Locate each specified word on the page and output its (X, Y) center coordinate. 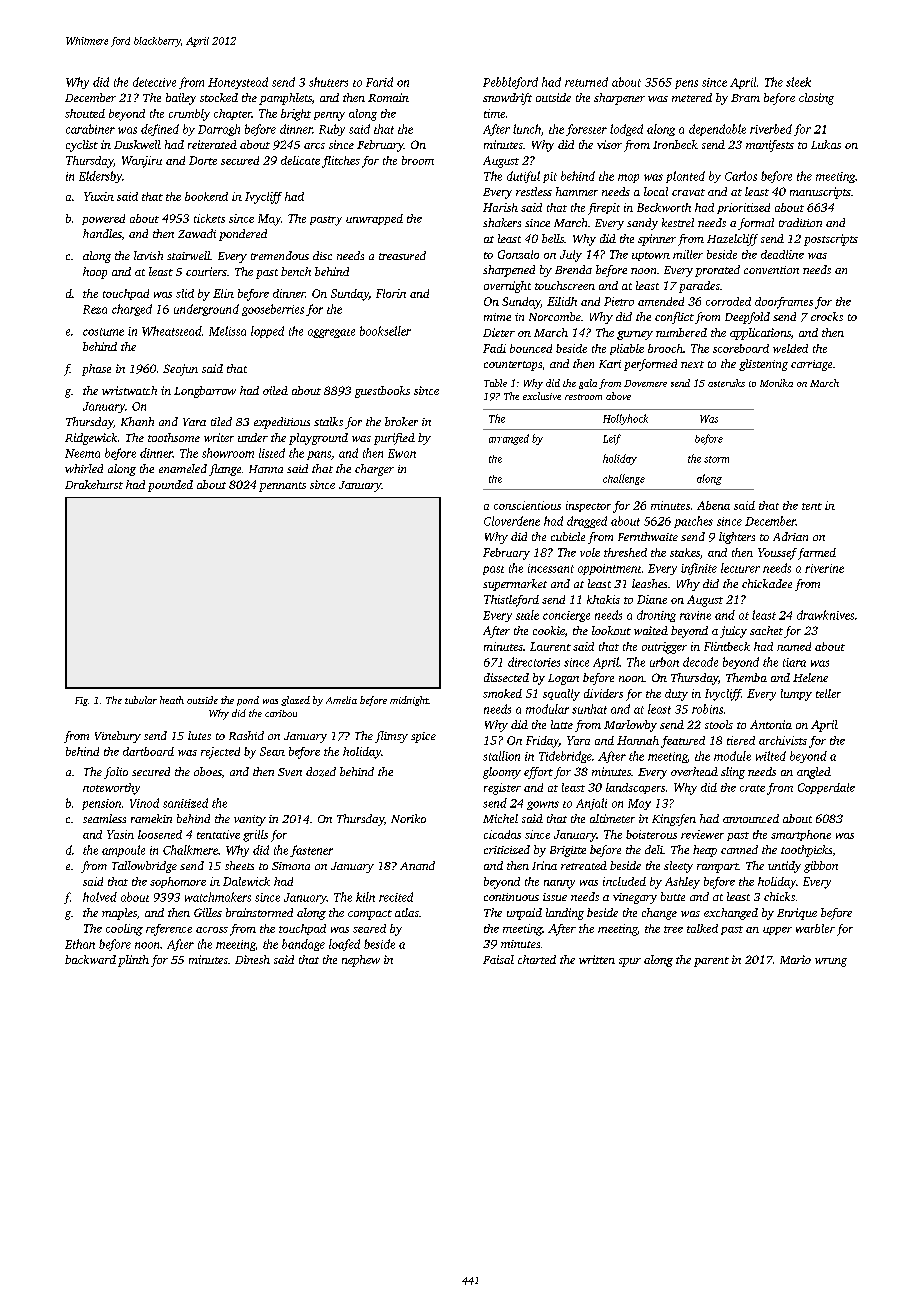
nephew (361, 961)
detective (154, 82)
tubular (141, 700)
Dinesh (252, 959)
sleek (798, 82)
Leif (612, 439)
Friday (542, 742)
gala (588, 384)
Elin (223, 293)
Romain (388, 97)
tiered (741, 740)
